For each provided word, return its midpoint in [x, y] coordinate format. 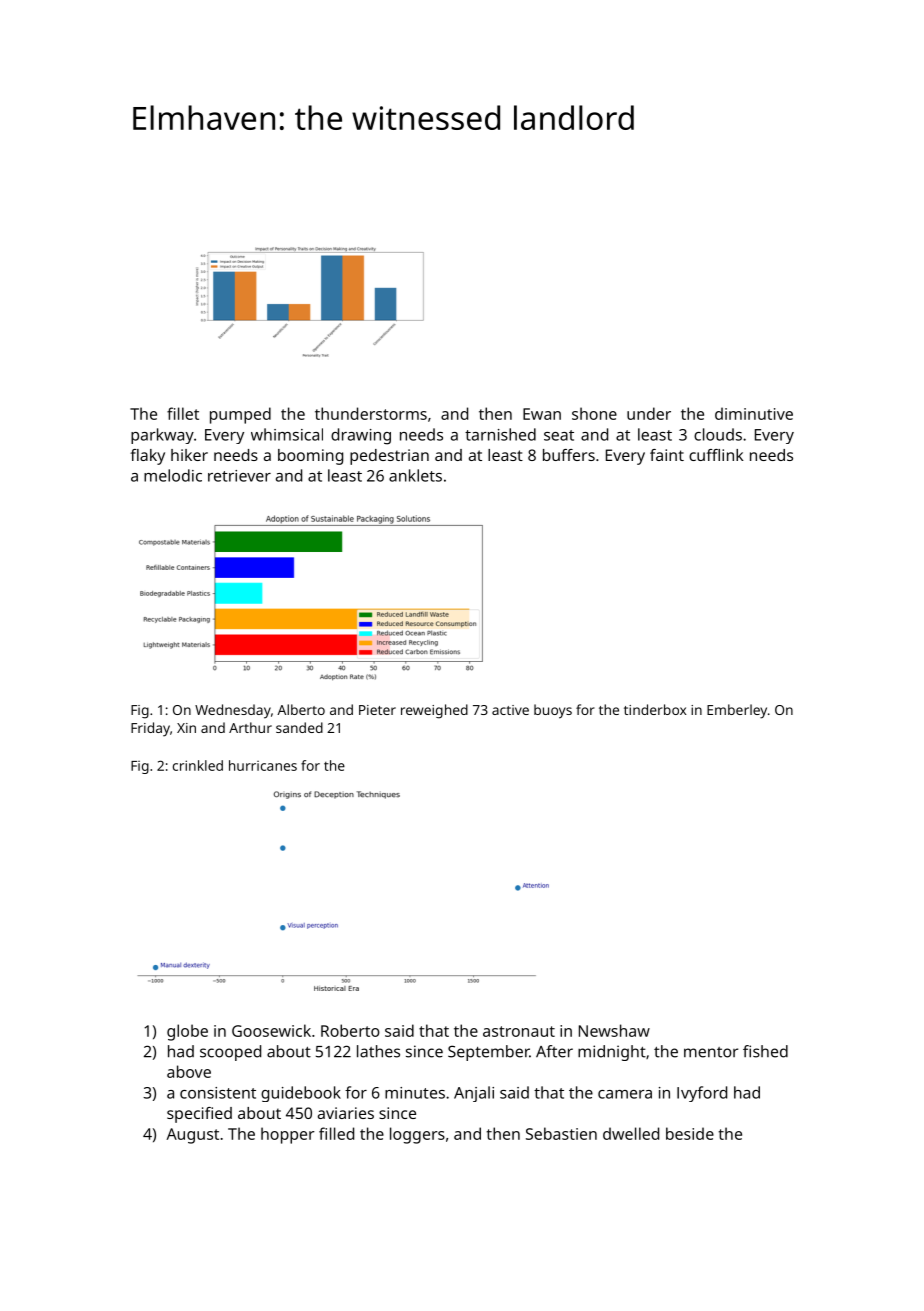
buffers [569, 455]
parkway [162, 436]
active [510, 710]
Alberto [301, 709]
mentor [711, 1052]
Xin [186, 728]
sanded [299, 727]
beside [690, 1133]
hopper [288, 1135]
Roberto [350, 1030]
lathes [378, 1051]
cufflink [716, 455]
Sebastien [561, 1133]
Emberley [737, 711]
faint [667, 455]
